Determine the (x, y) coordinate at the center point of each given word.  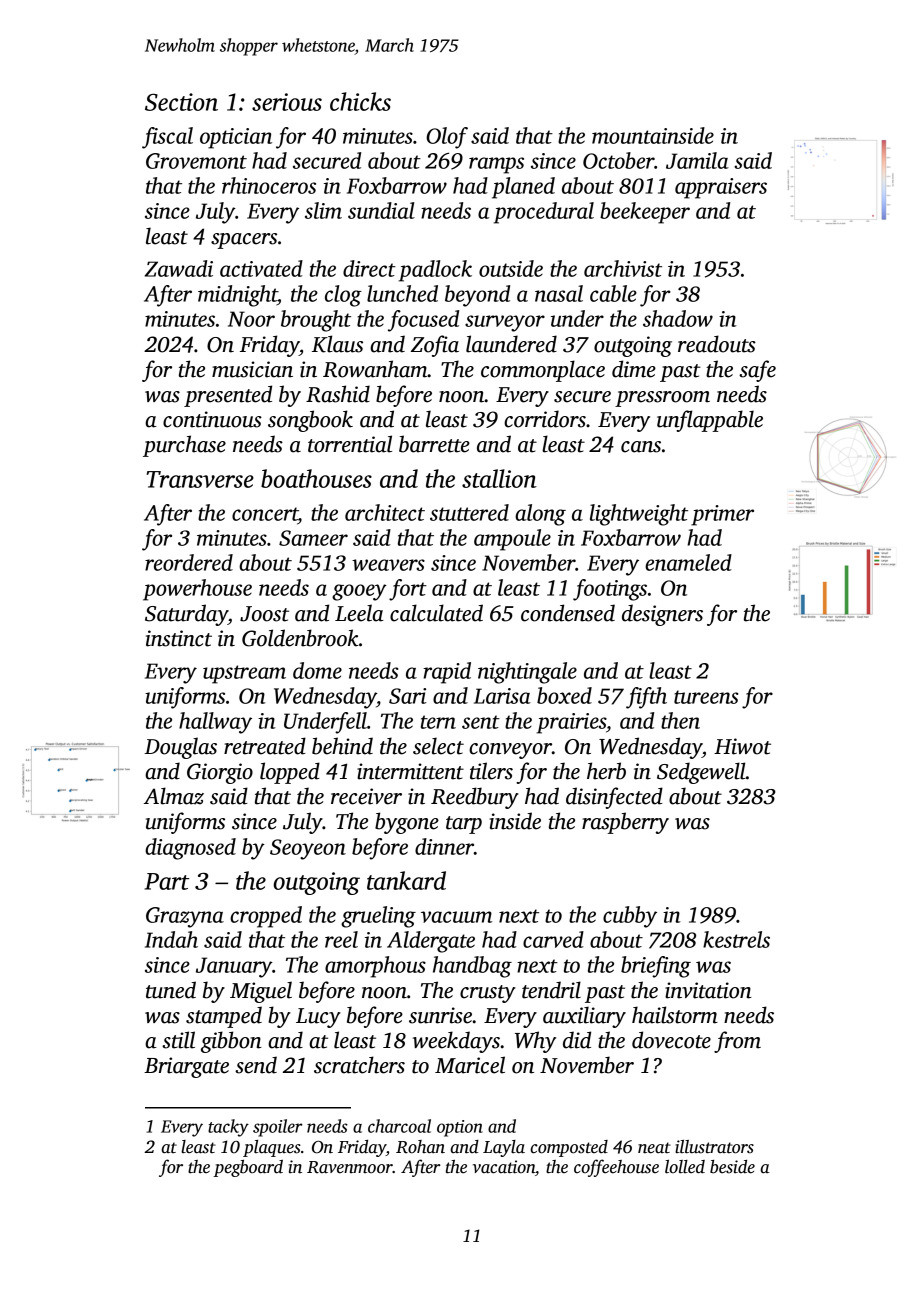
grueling (378, 917)
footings (610, 590)
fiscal (167, 138)
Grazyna (185, 917)
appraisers (721, 188)
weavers (388, 565)
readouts (717, 344)
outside (511, 268)
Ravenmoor (350, 1167)
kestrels (736, 939)
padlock (435, 271)
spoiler (278, 1128)
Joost (264, 614)
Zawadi (179, 268)
